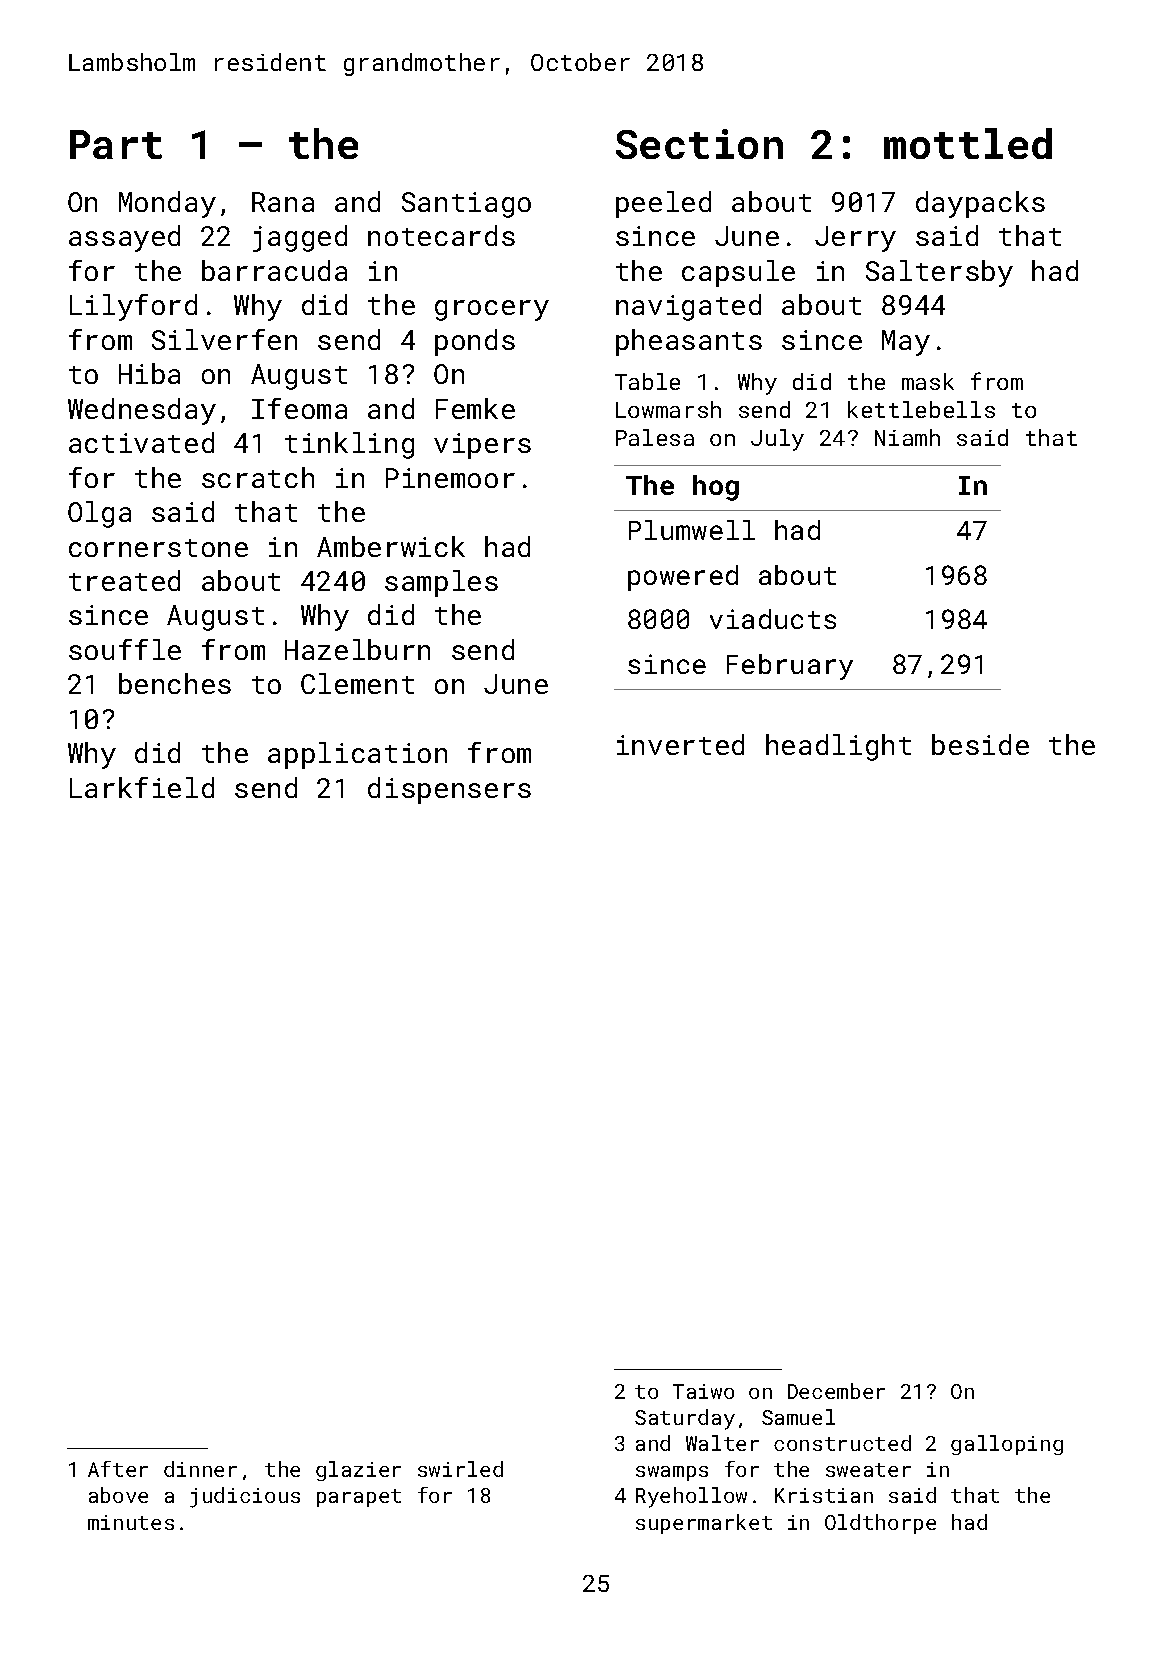 The width and height of the screenshot is (1165, 1654). What do you see at coordinates (200, 1469) in the screenshot?
I see `dinner` at bounding box center [200, 1469].
